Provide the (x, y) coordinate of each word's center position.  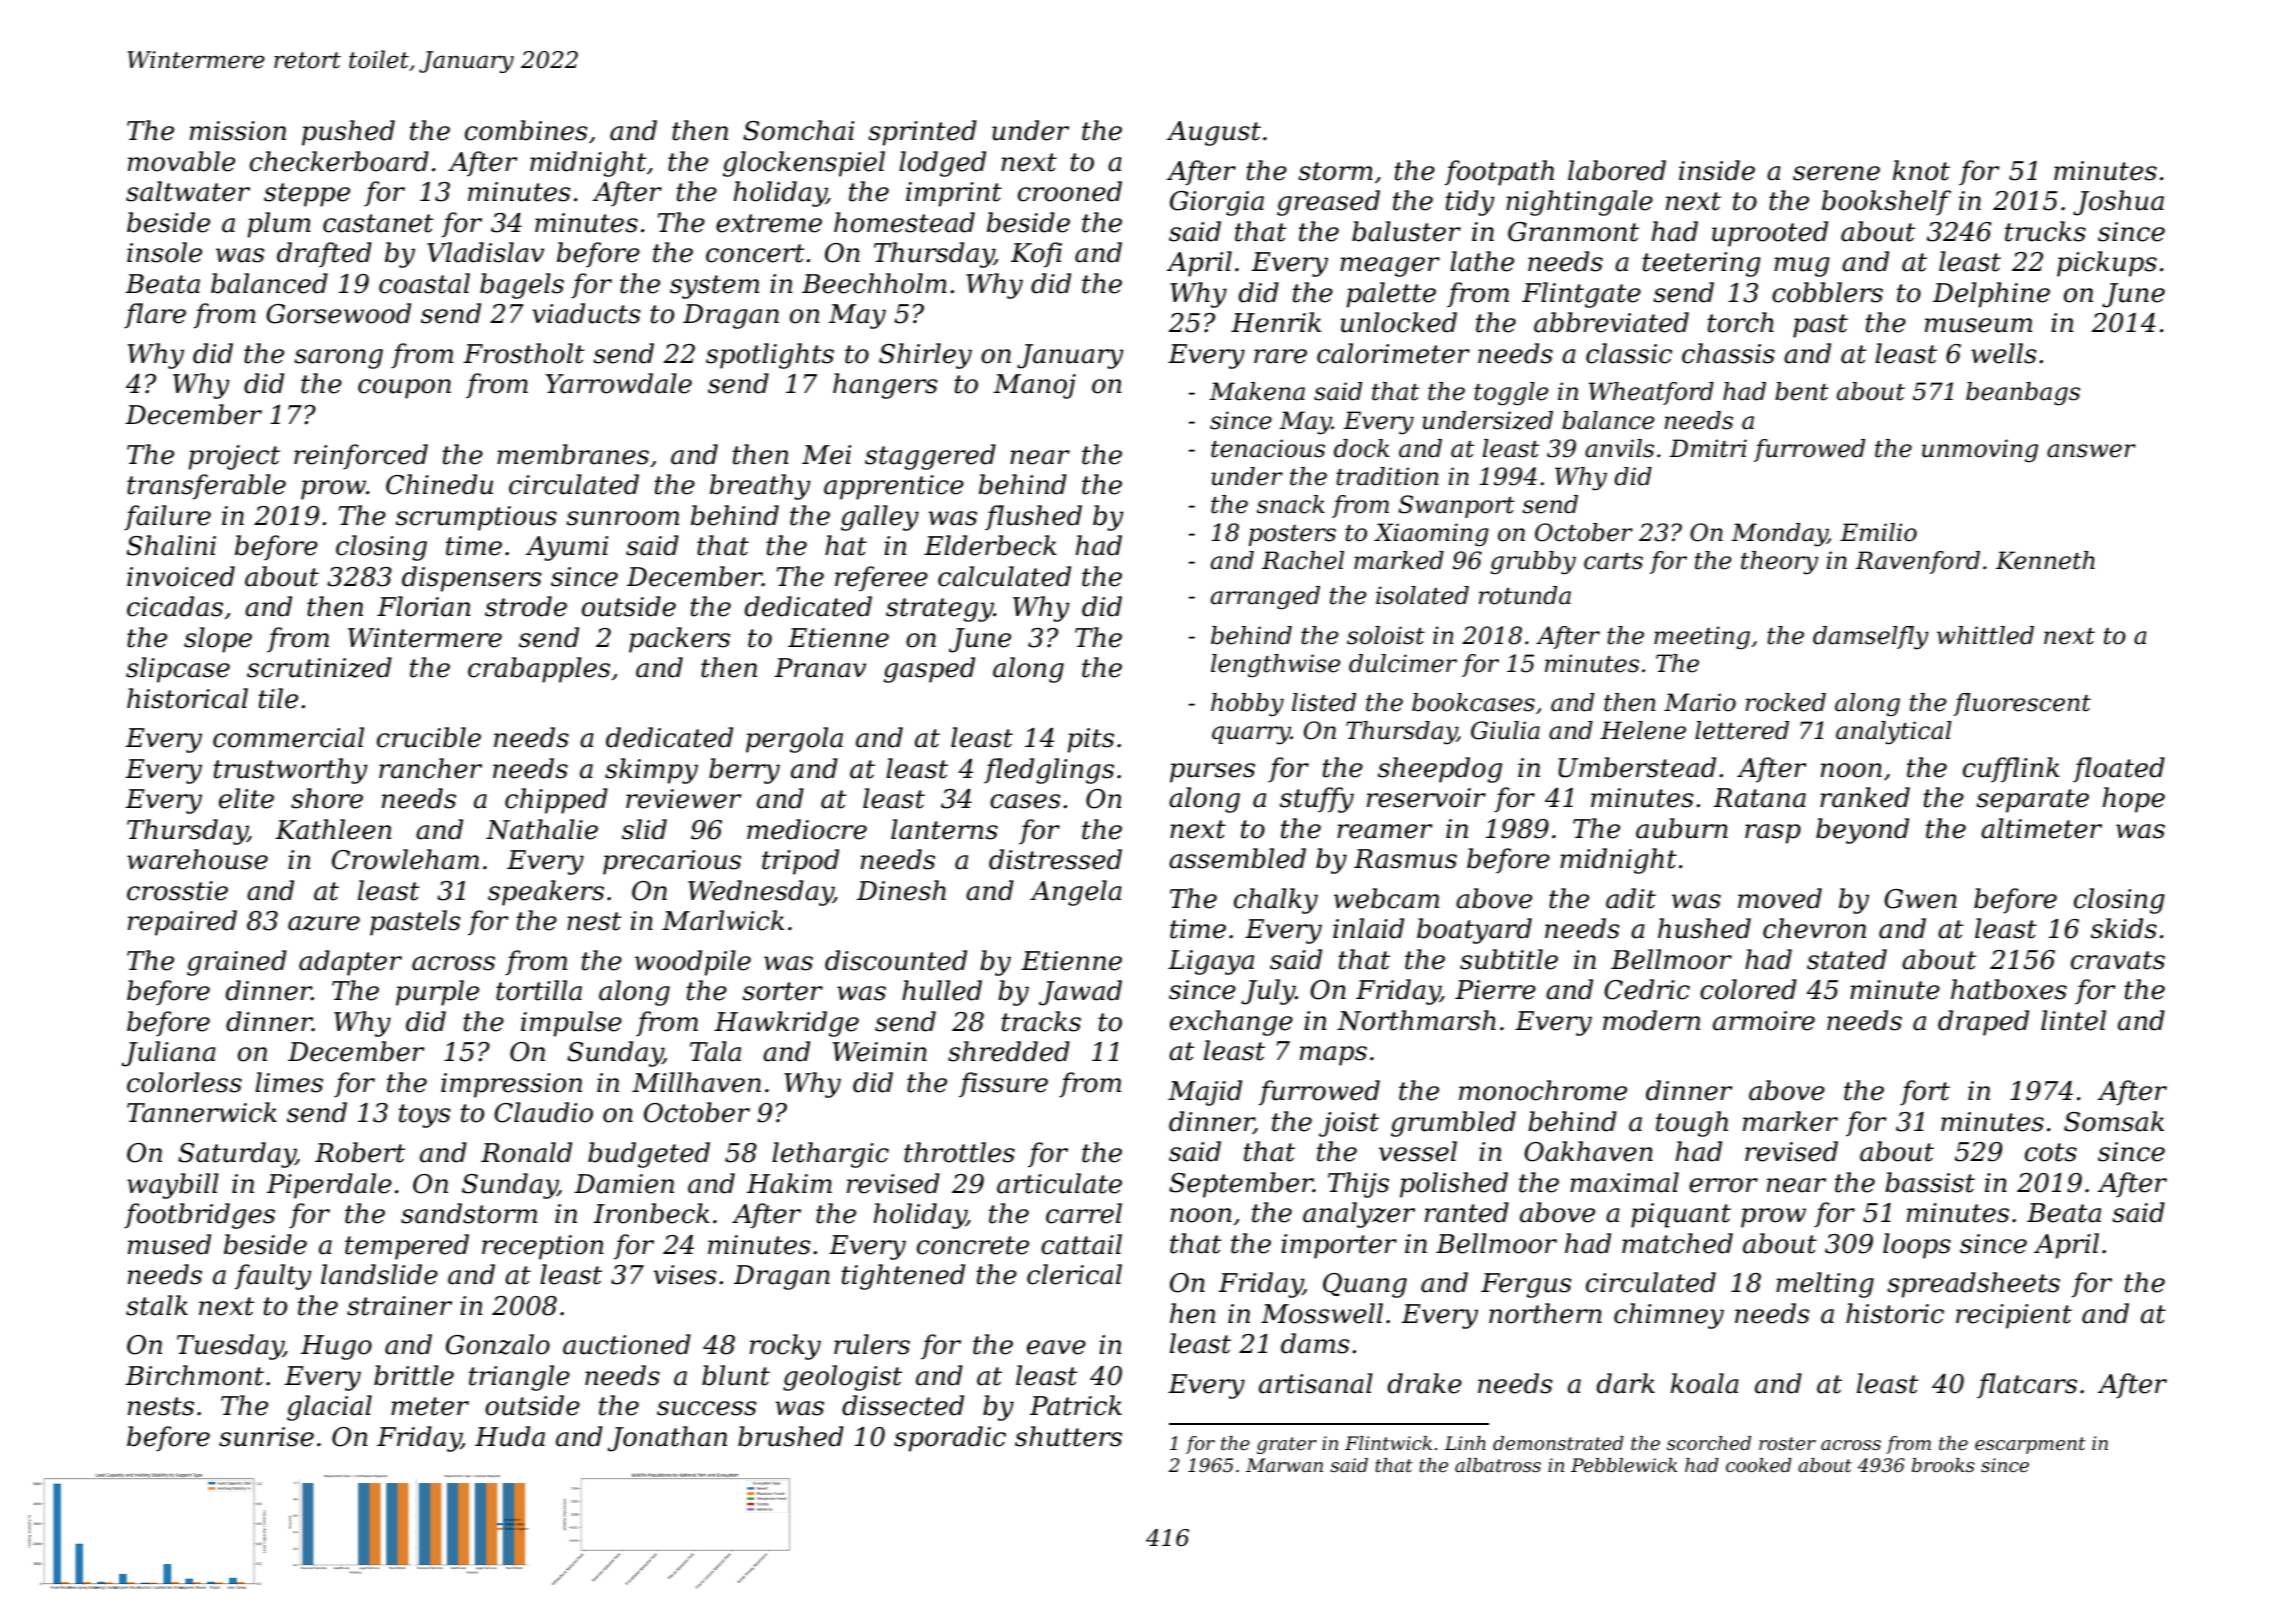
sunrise (266, 1437)
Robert (360, 1152)
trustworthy (290, 771)
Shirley (925, 356)
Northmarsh (1416, 1020)
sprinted (922, 133)
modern (1651, 1020)
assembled (1237, 858)
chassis (1728, 353)
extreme (769, 223)
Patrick (1076, 1405)
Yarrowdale (619, 383)
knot (1921, 170)
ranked (1865, 797)
